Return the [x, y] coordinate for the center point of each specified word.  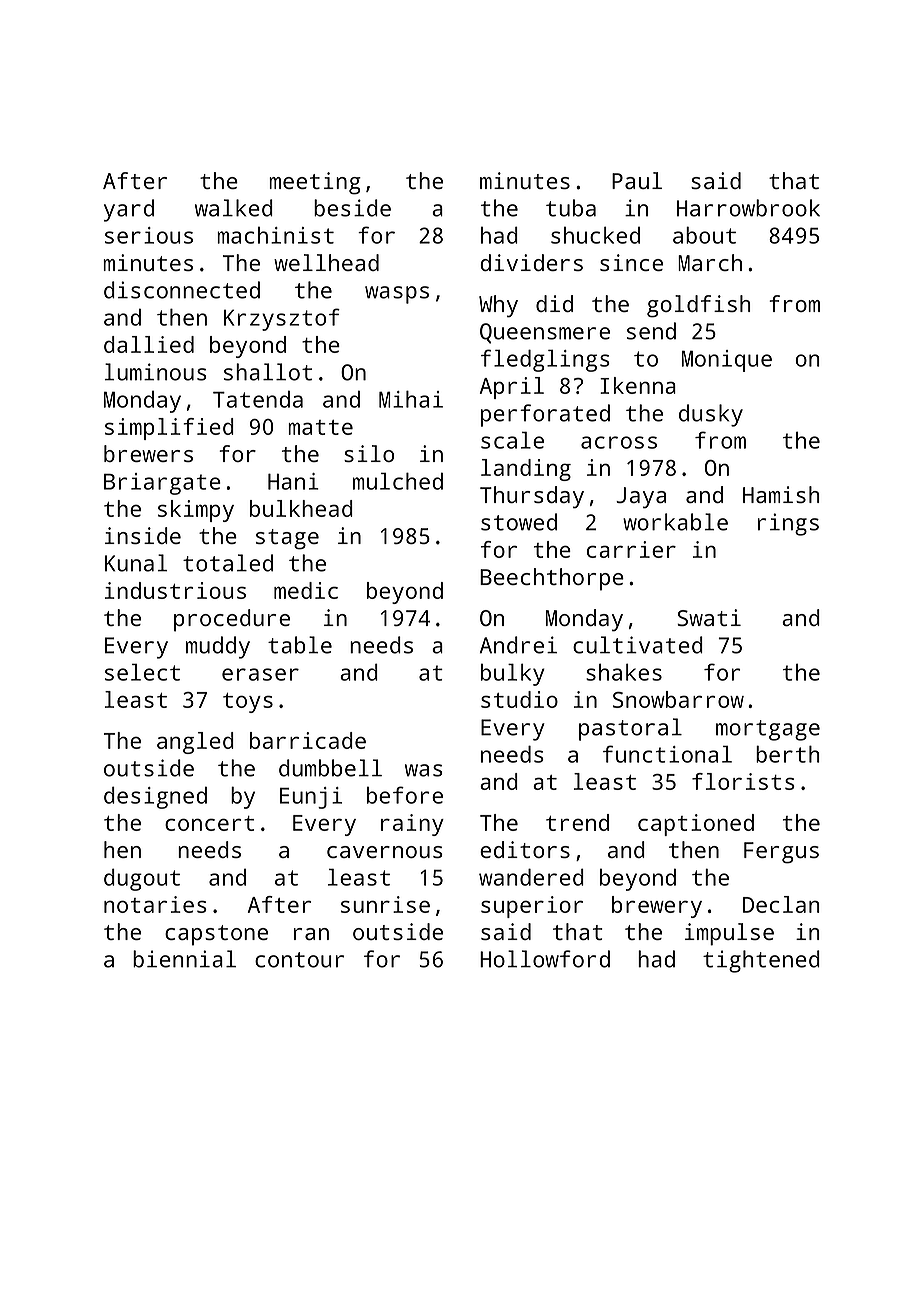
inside [143, 535]
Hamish [781, 494]
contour [299, 960]
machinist [275, 235]
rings [788, 524]
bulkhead [301, 508]
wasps [397, 295]
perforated [545, 415]
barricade [308, 740]
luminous [155, 372]
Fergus [781, 853]
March [710, 262]
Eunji [311, 798]
